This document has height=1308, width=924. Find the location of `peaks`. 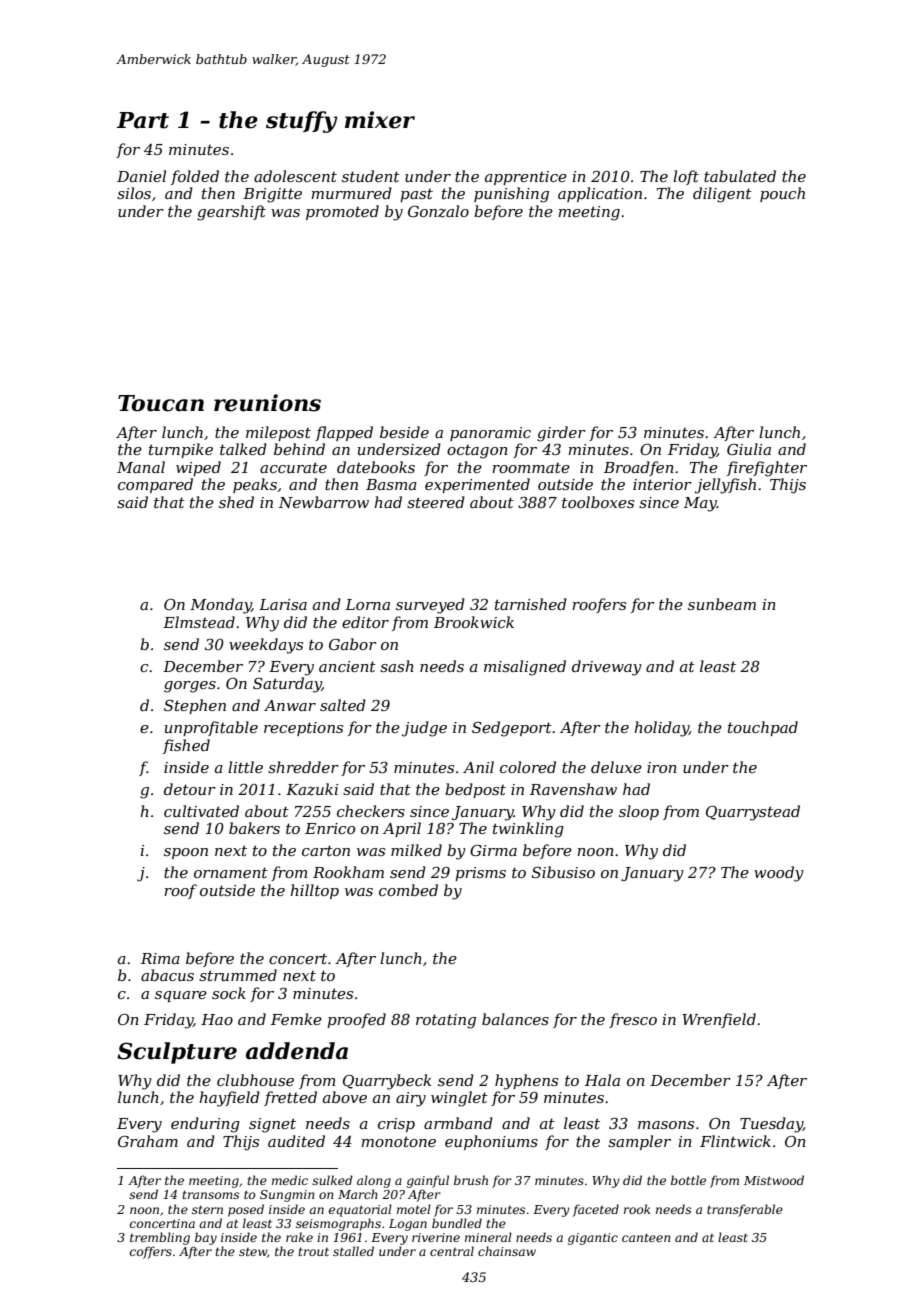

peaks is located at coordinates (255, 485).
